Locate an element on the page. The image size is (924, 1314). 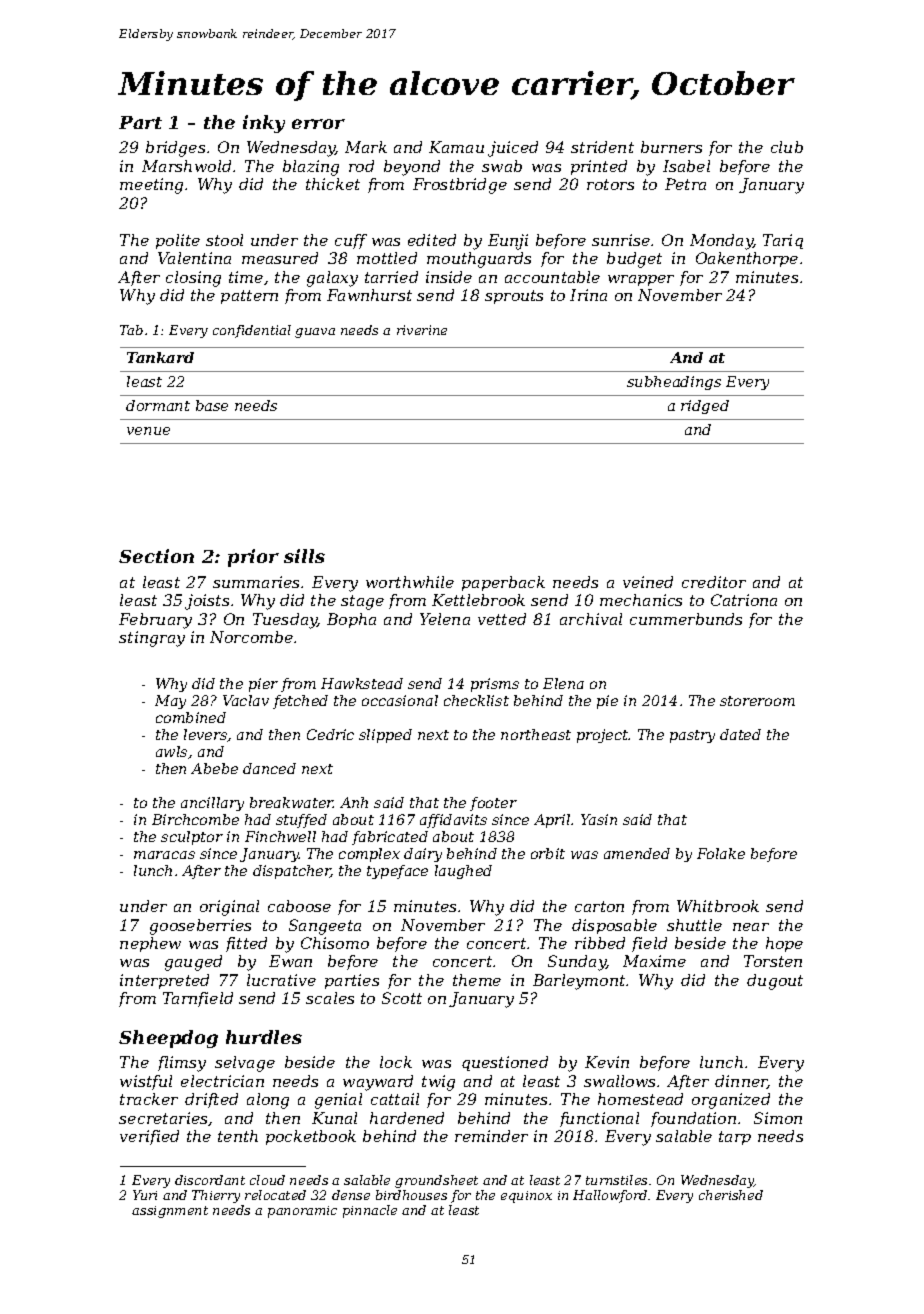
Sheepdog is located at coordinates (168, 1039).
